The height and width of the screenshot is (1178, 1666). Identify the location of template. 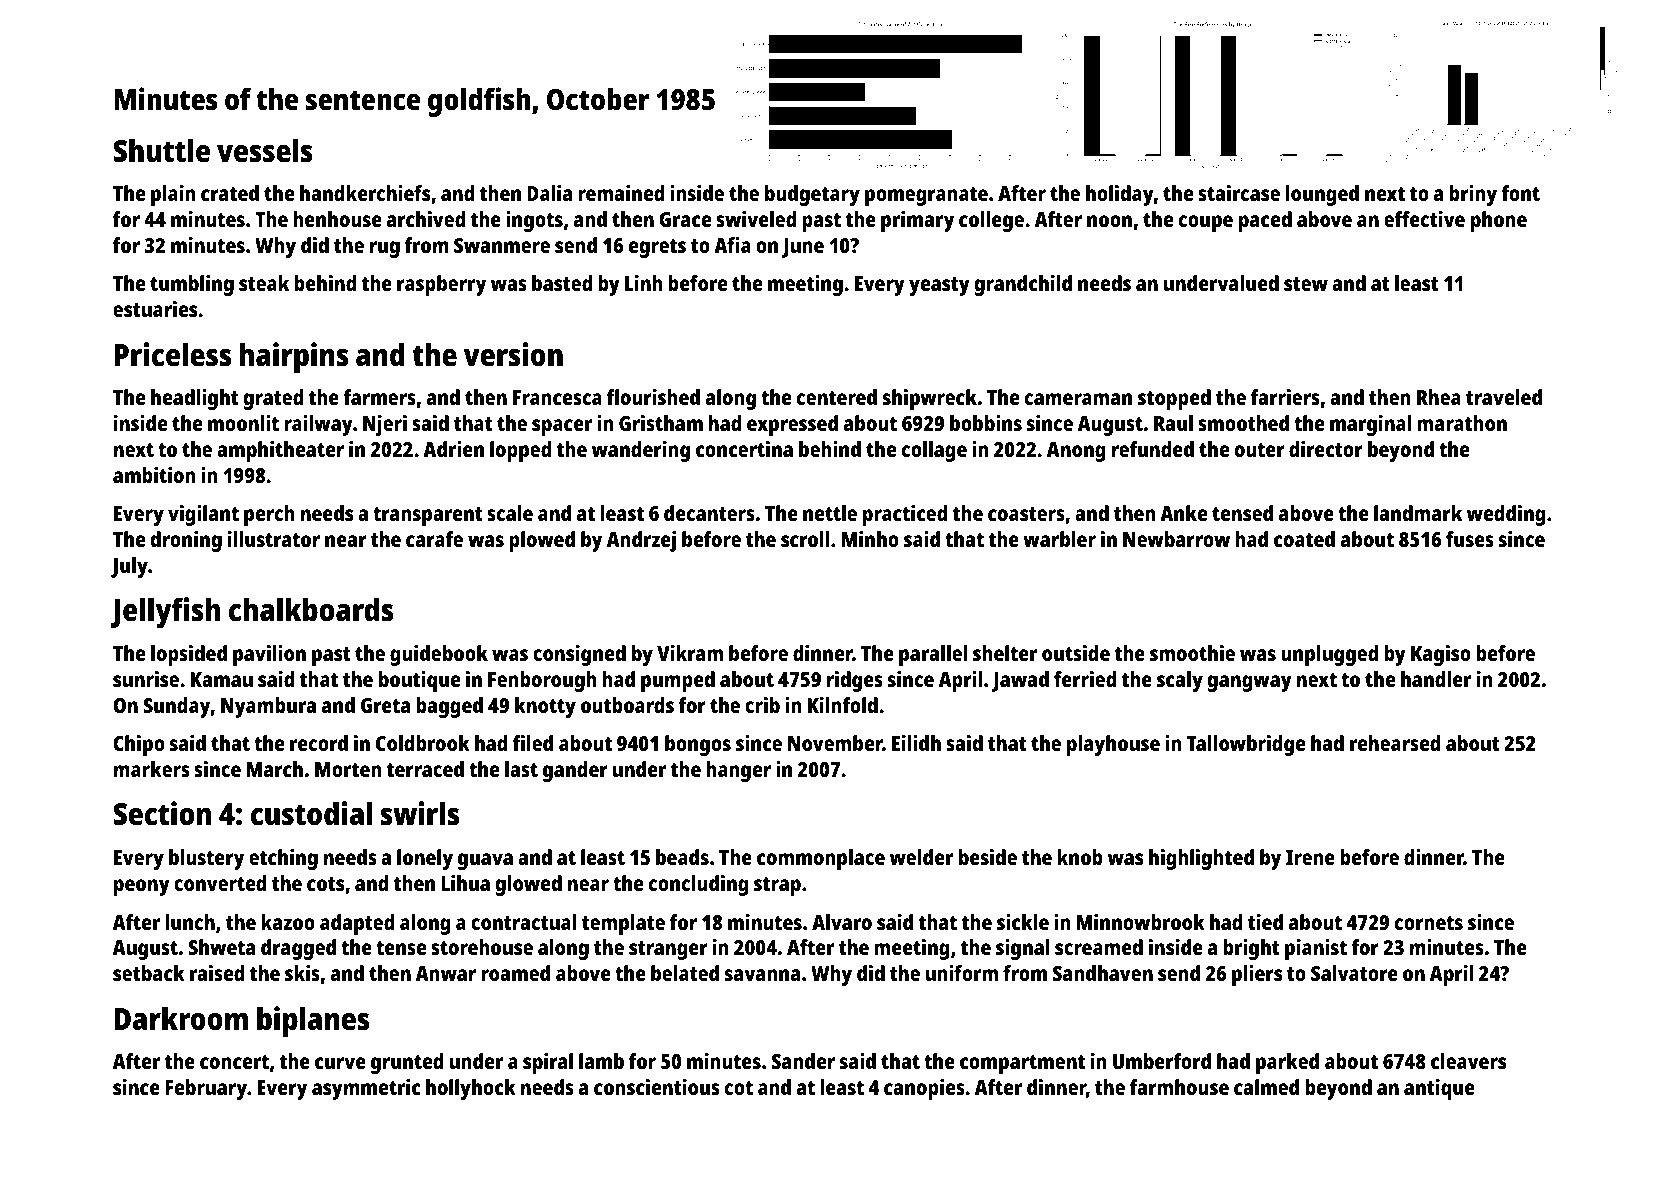
(623, 924).
